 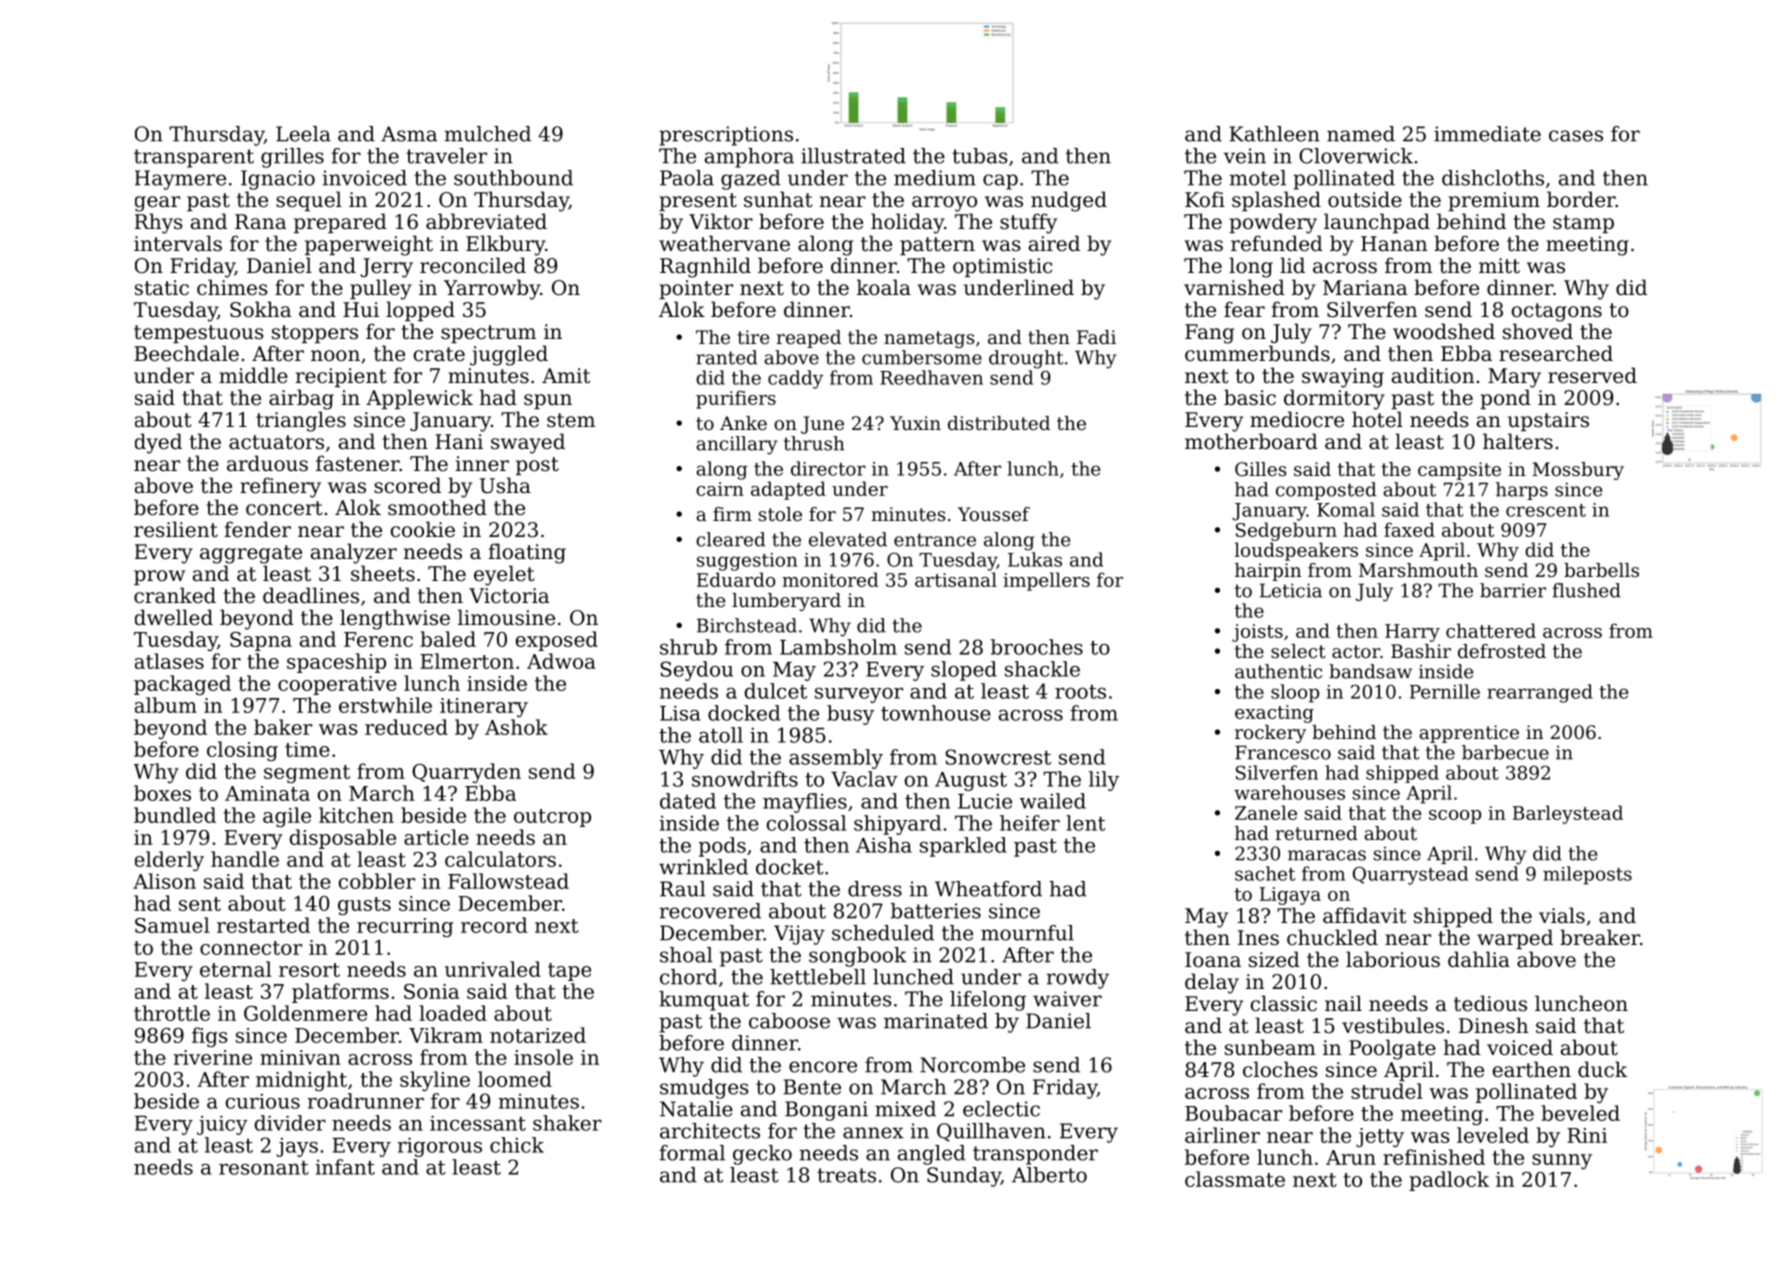 What do you see at coordinates (1268, 572) in the image?
I see `hairpin` at bounding box center [1268, 572].
